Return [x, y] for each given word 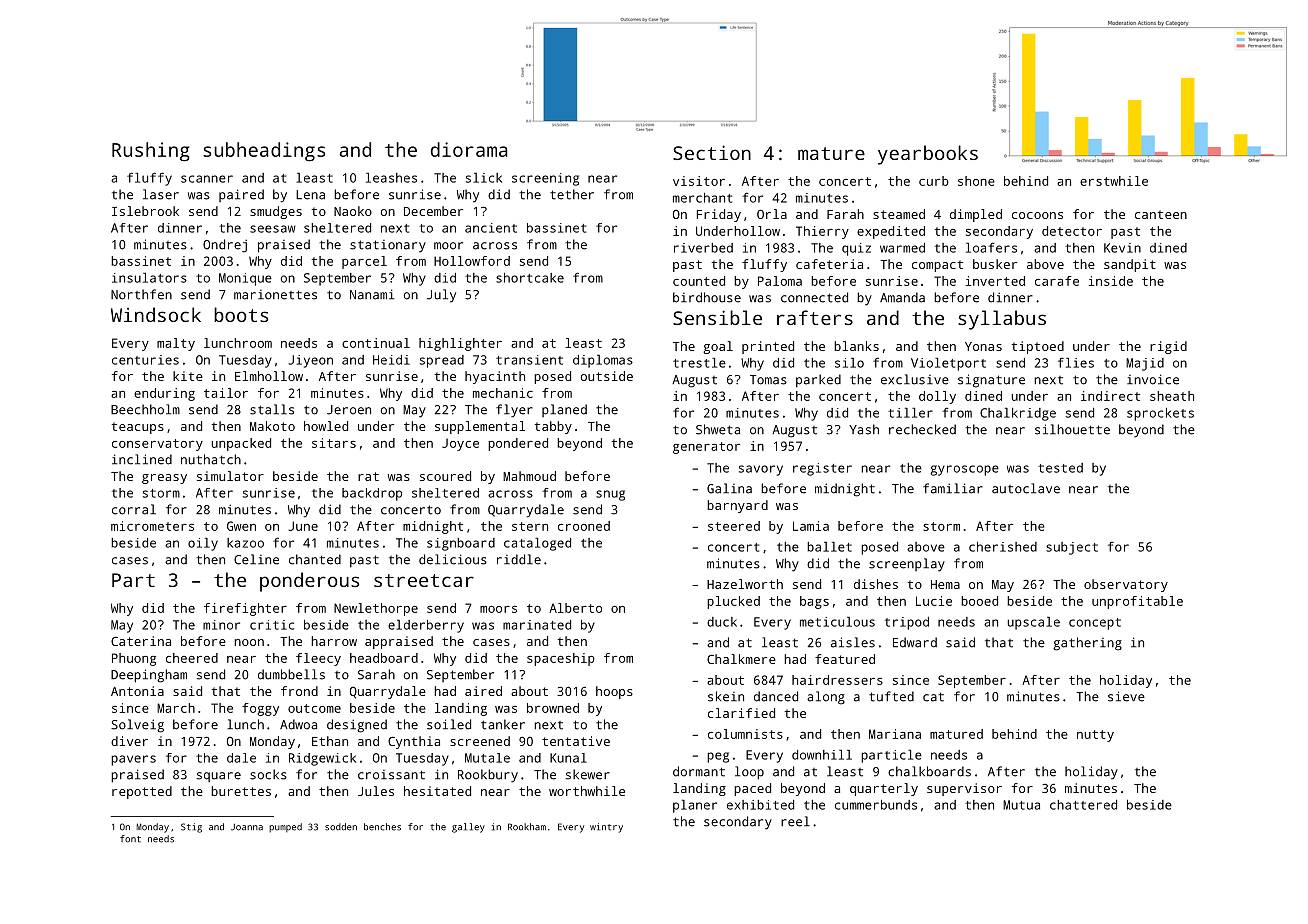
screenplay [907, 565]
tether [572, 194]
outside [607, 376]
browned [553, 708]
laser [161, 194]
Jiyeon [310, 361]
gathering [1087, 644]
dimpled [976, 215]
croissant [391, 775]
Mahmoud [529, 476]
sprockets [1160, 414]
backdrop [372, 494]
